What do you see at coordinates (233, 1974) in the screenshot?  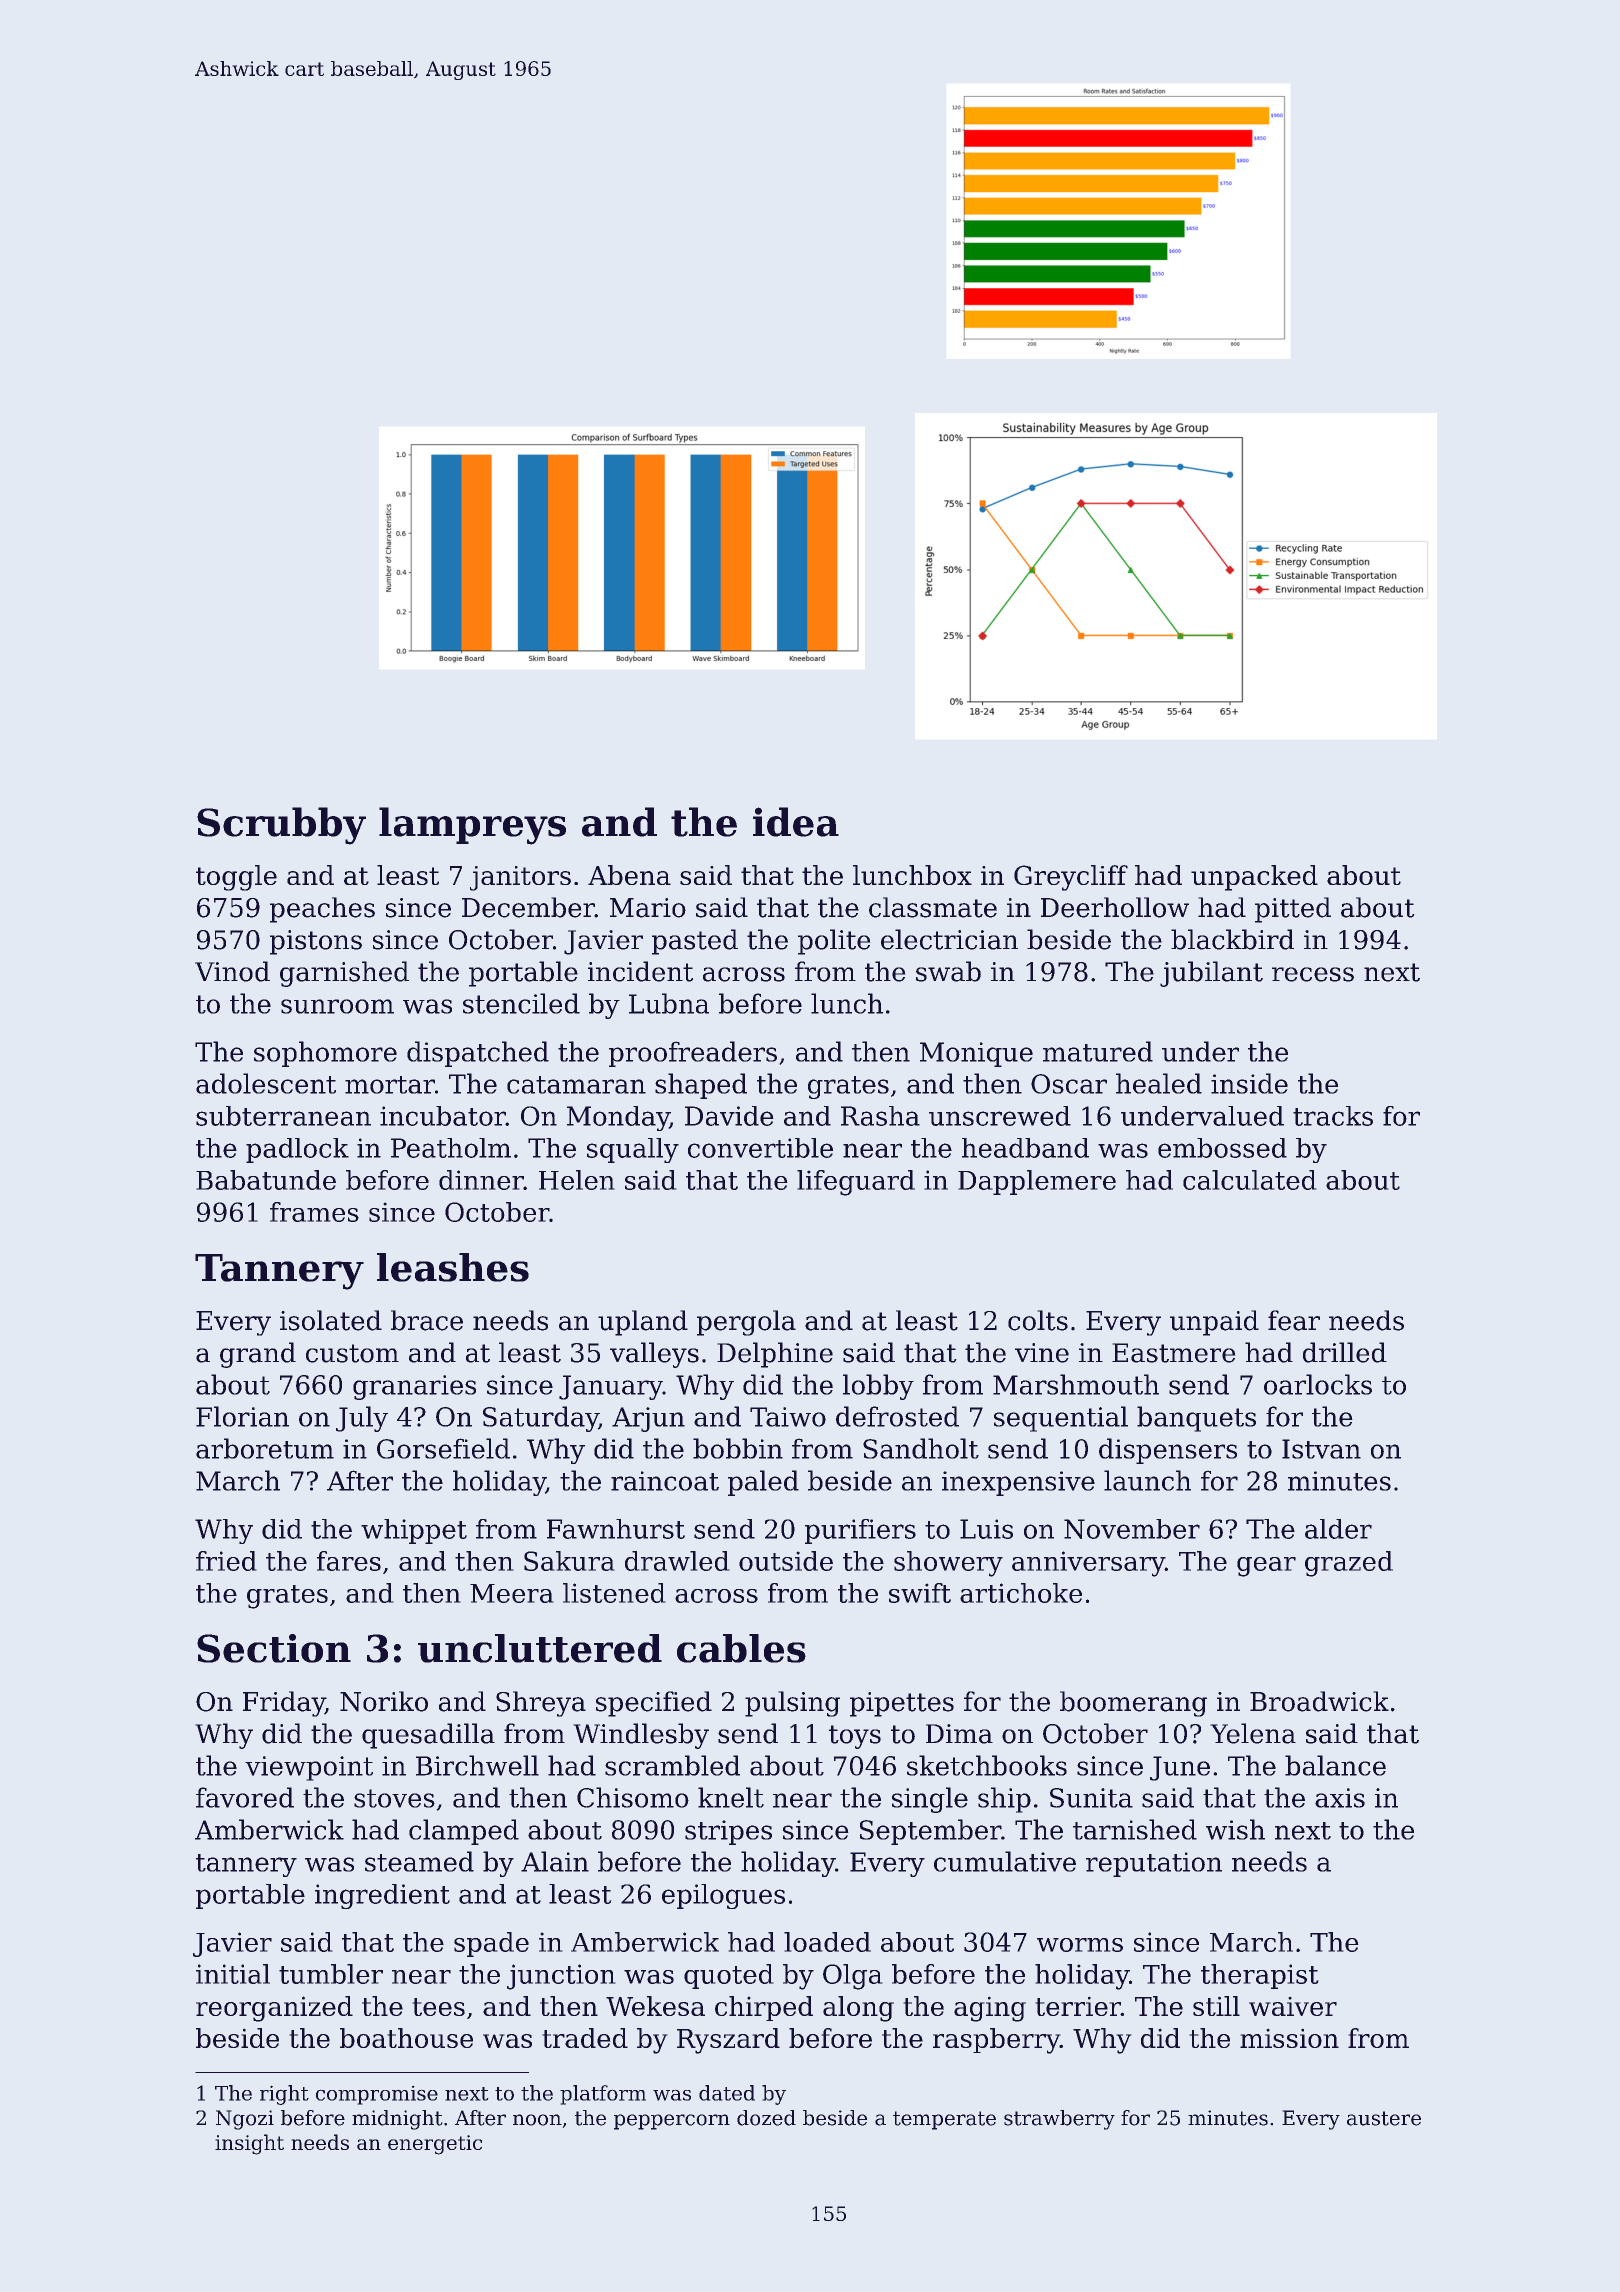 I see `initial` at bounding box center [233, 1974].
